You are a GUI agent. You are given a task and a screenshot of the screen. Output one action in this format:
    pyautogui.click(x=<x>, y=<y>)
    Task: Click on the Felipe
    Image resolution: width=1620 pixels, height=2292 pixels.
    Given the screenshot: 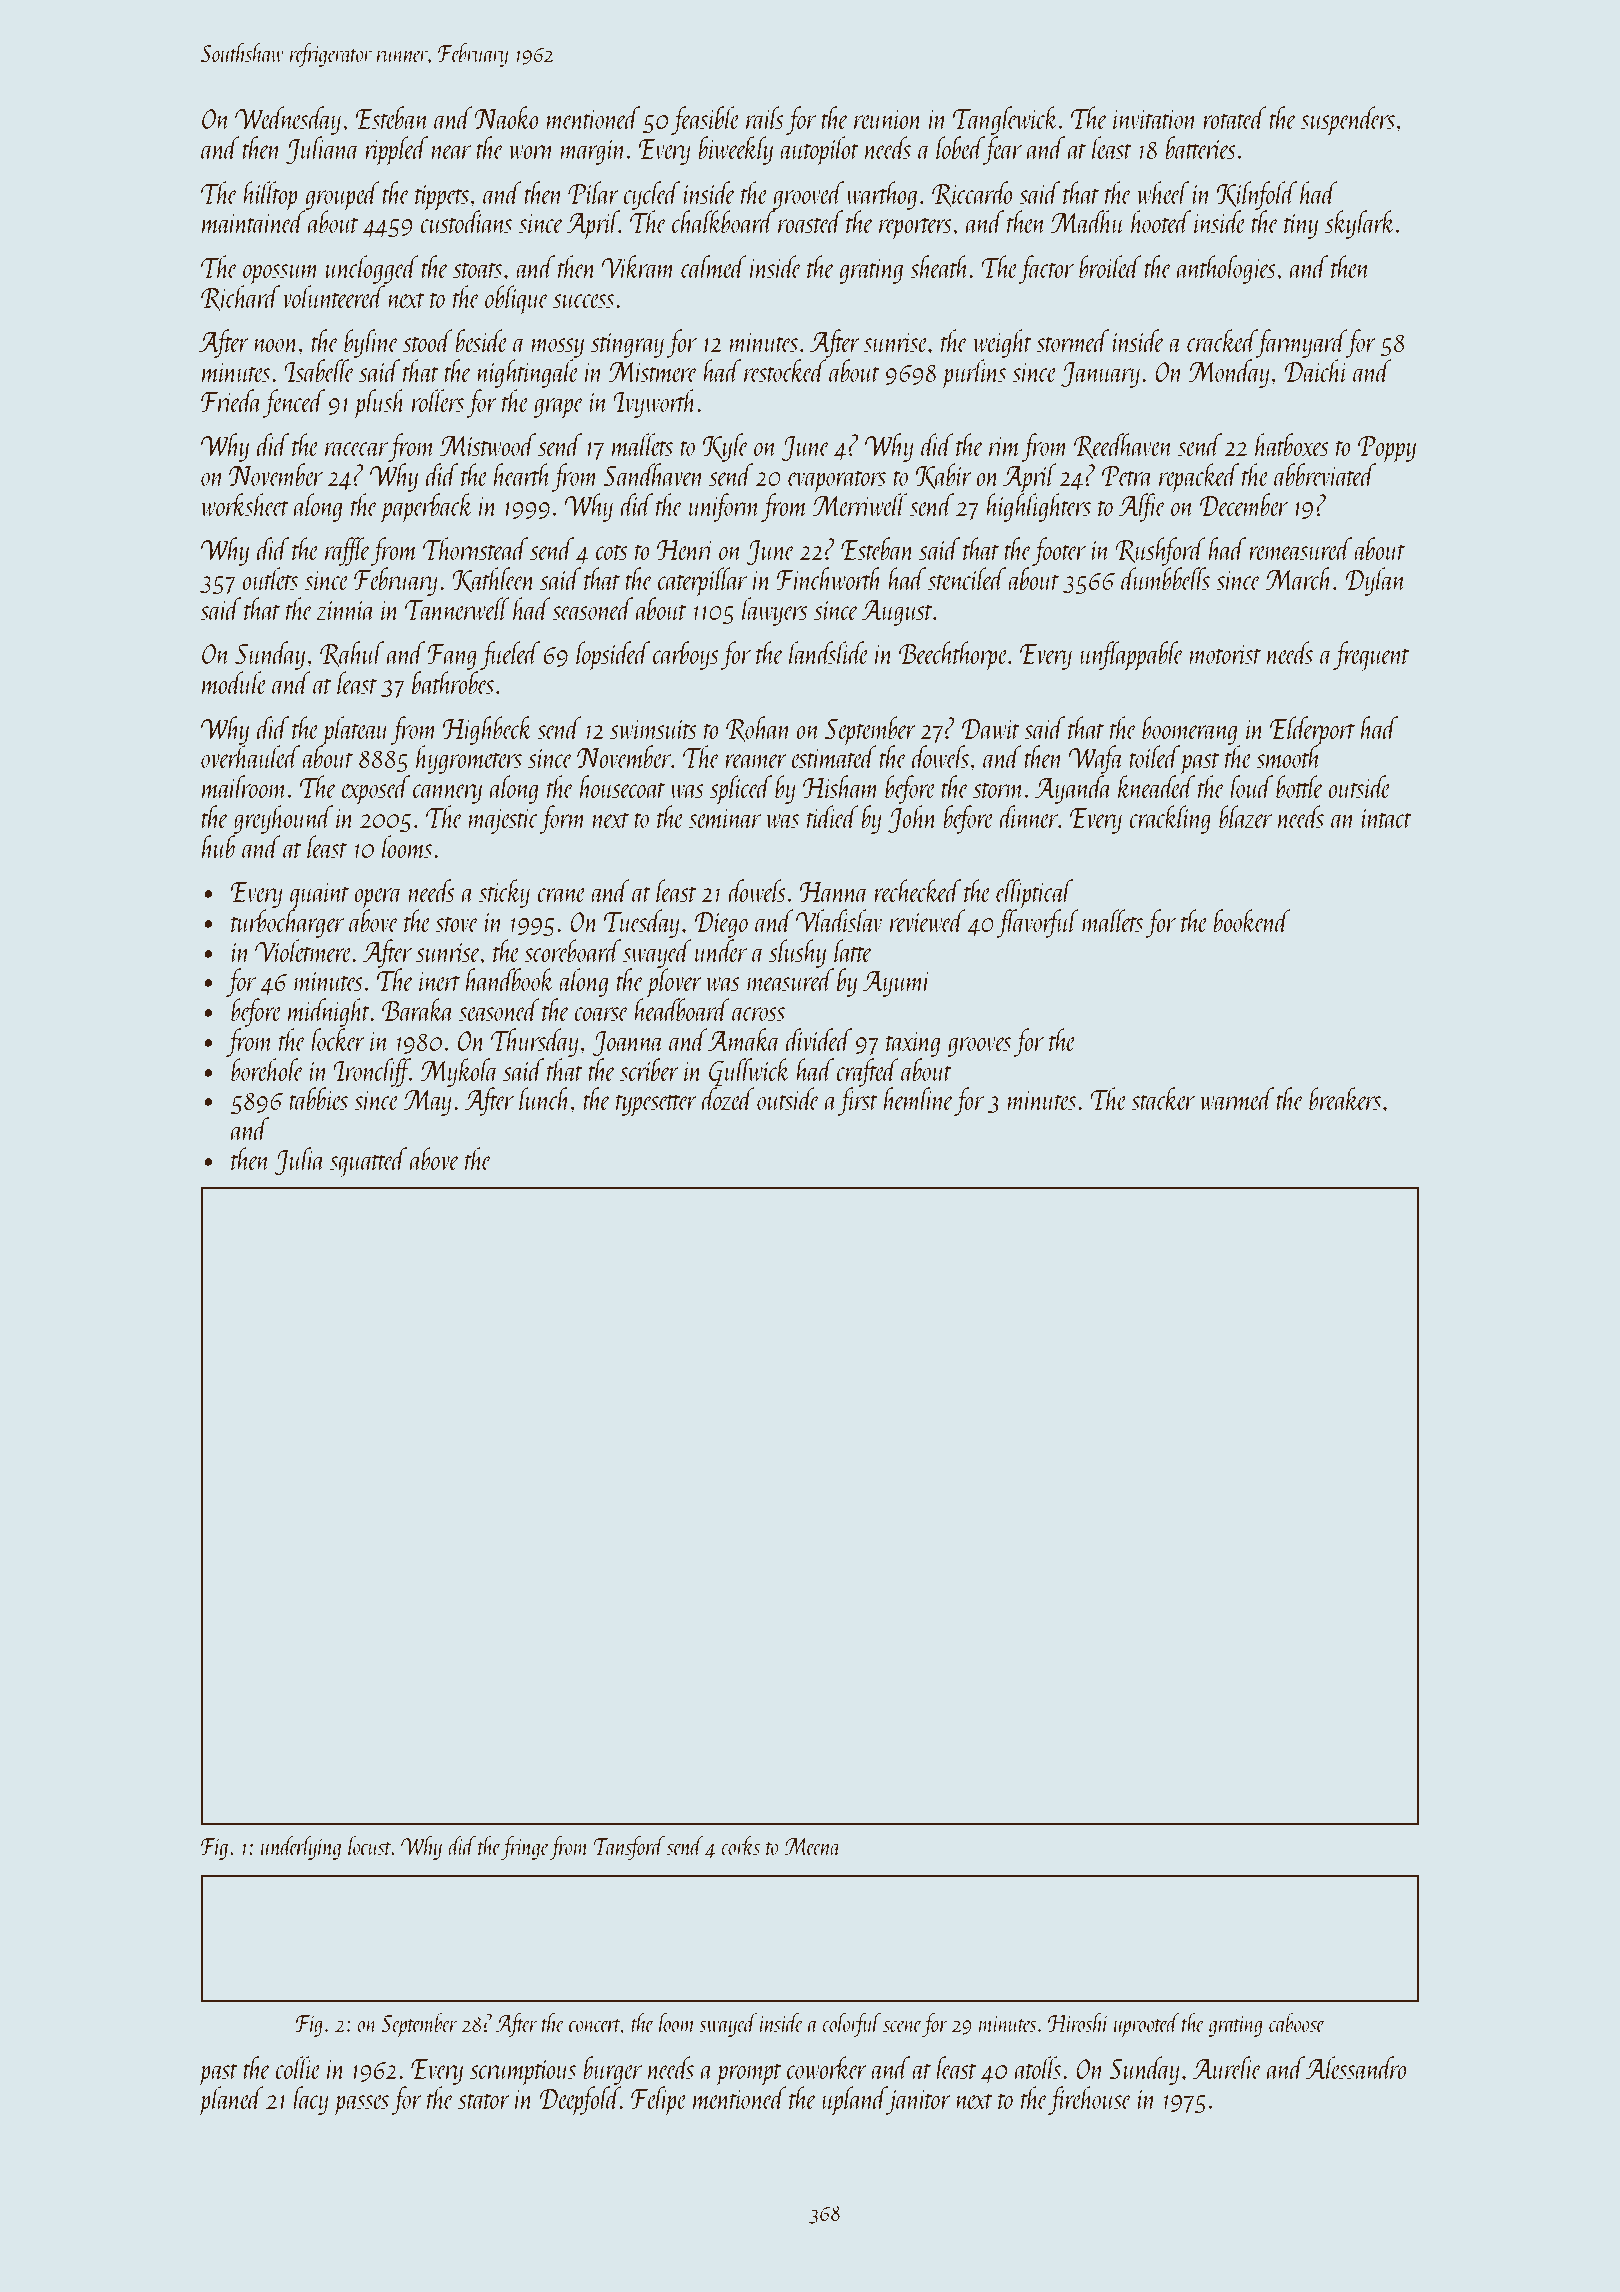 What is the action you would take?
    pyautogui.click(x=659, y=2101)
